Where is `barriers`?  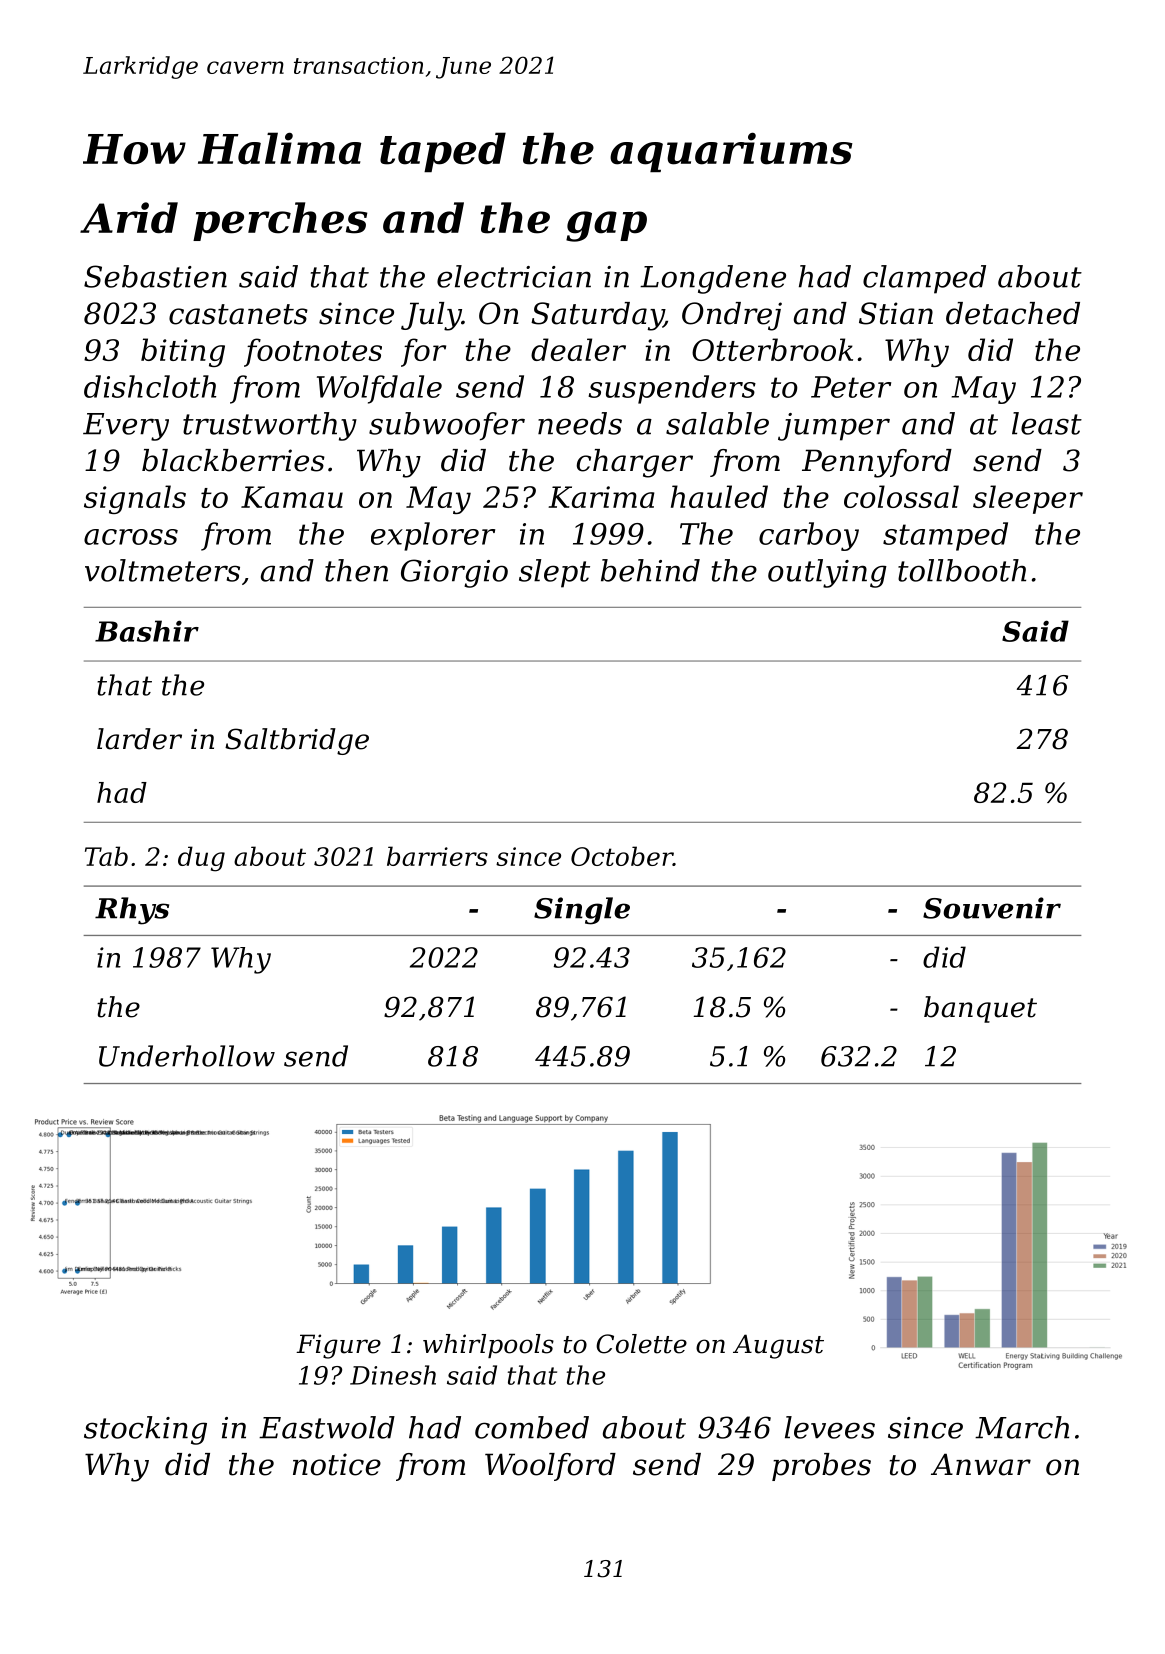
barriers is located at coordinates (437, 856).
